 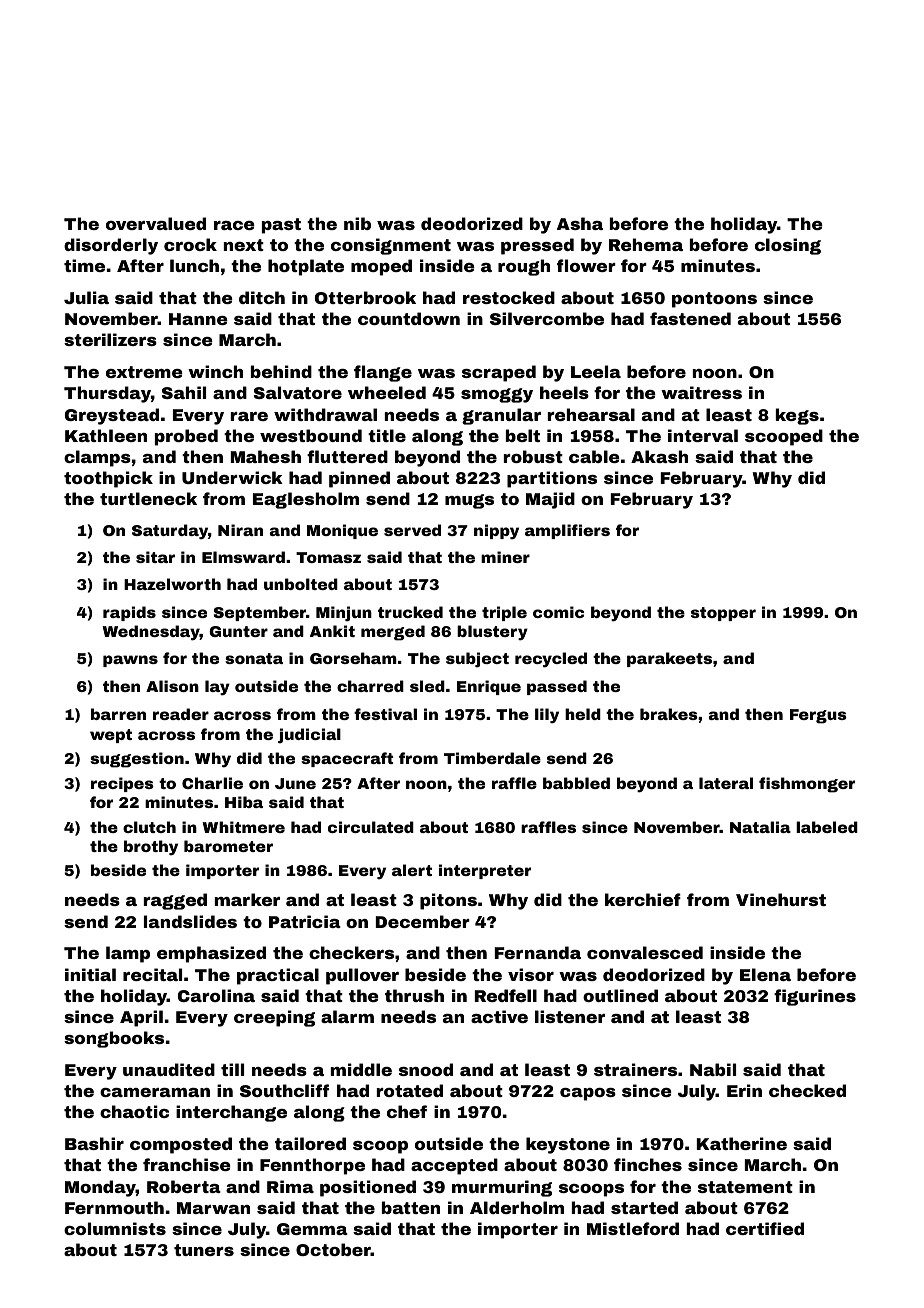 I want to click on Marwan, so click(x=213, y=1208).
